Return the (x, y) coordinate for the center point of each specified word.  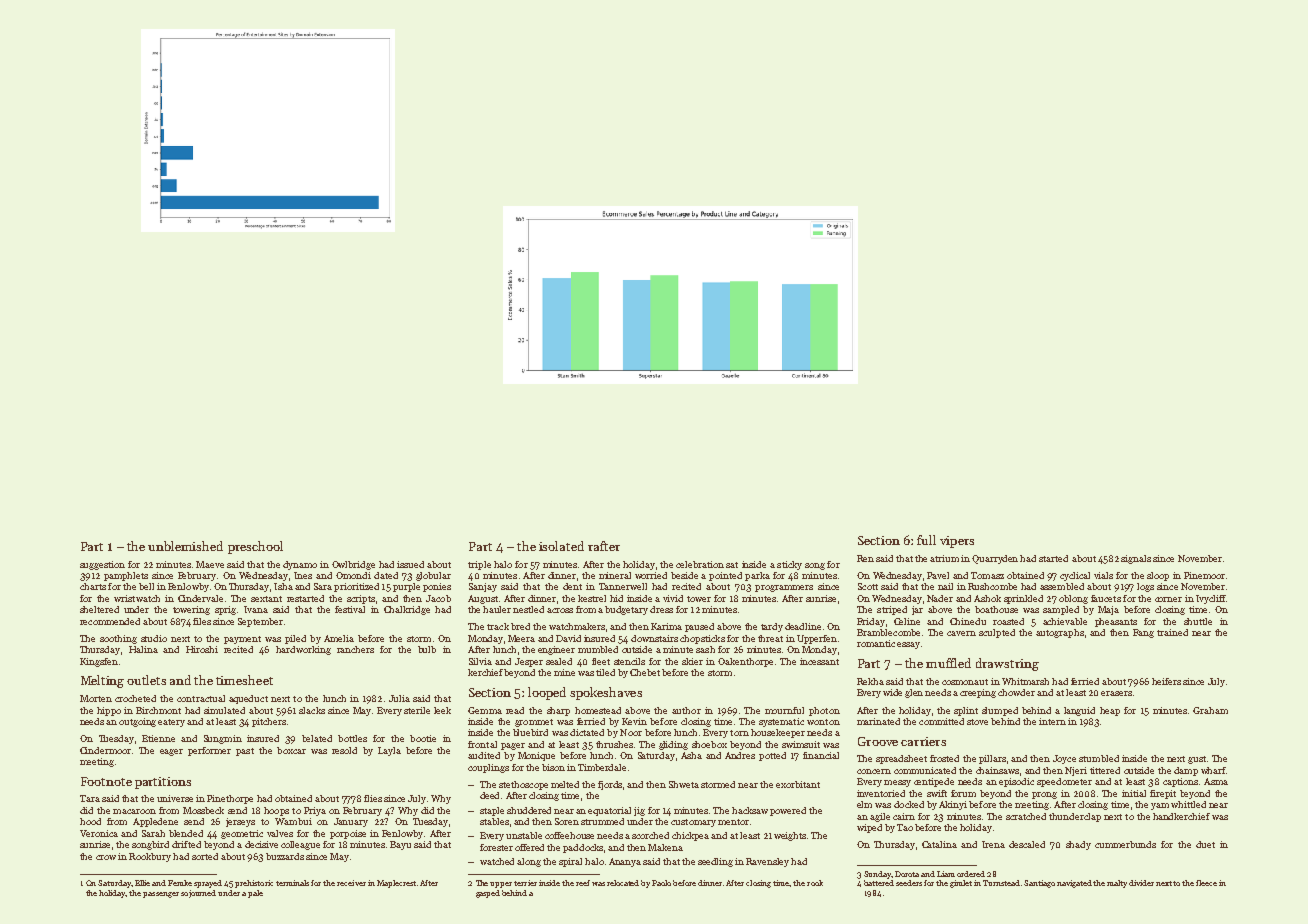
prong (1044, 795)
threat (770, 638)
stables (494, 821)
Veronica (99, 833)
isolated (561, 546)
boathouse (996, 609)
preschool (255, 547)
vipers (957, 542)
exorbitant (798, 784)
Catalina (939, 844)
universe (175, 798)
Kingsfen (99, 662)
